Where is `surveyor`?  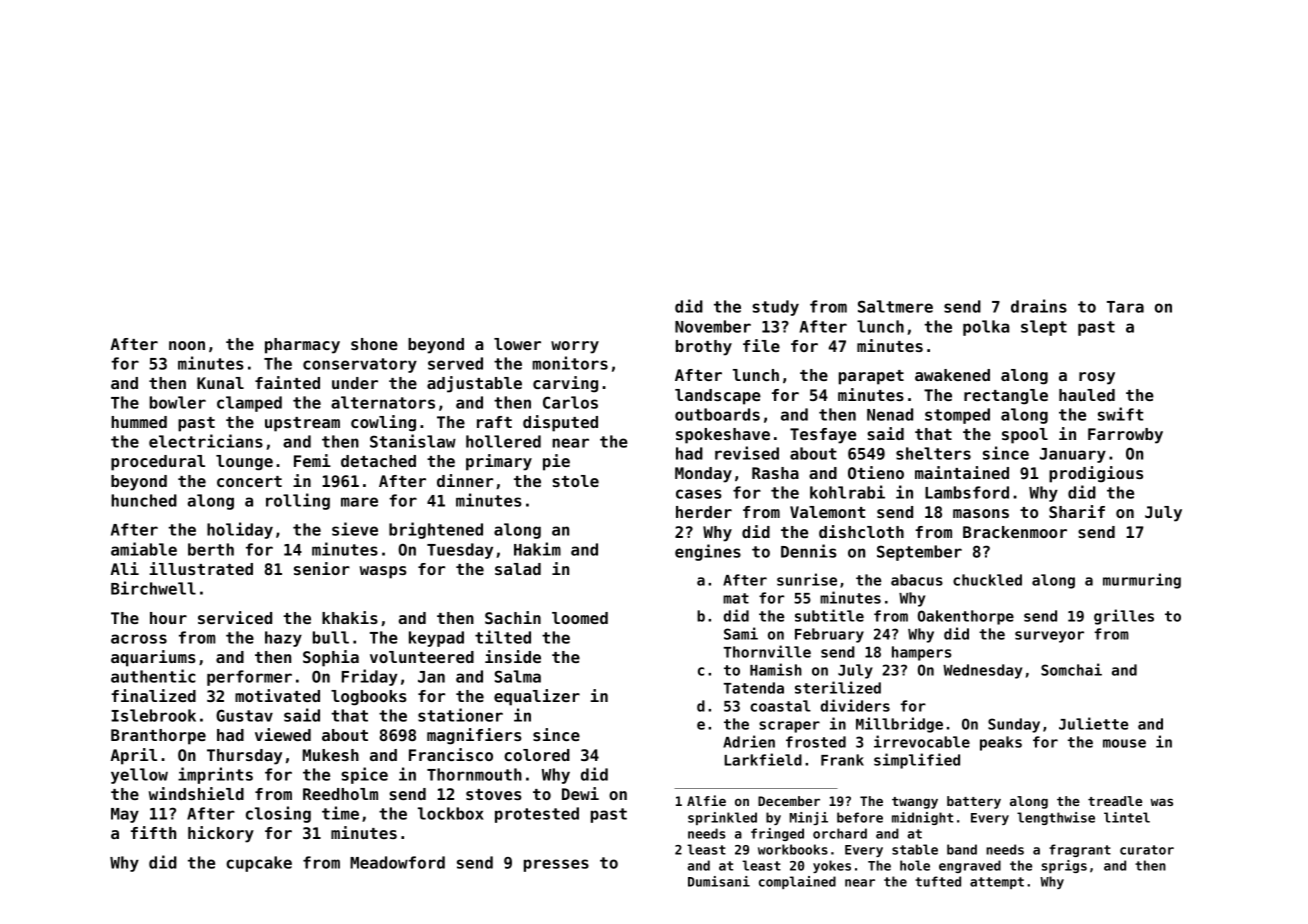 surveyor is located at coordinates (1049, 637).
